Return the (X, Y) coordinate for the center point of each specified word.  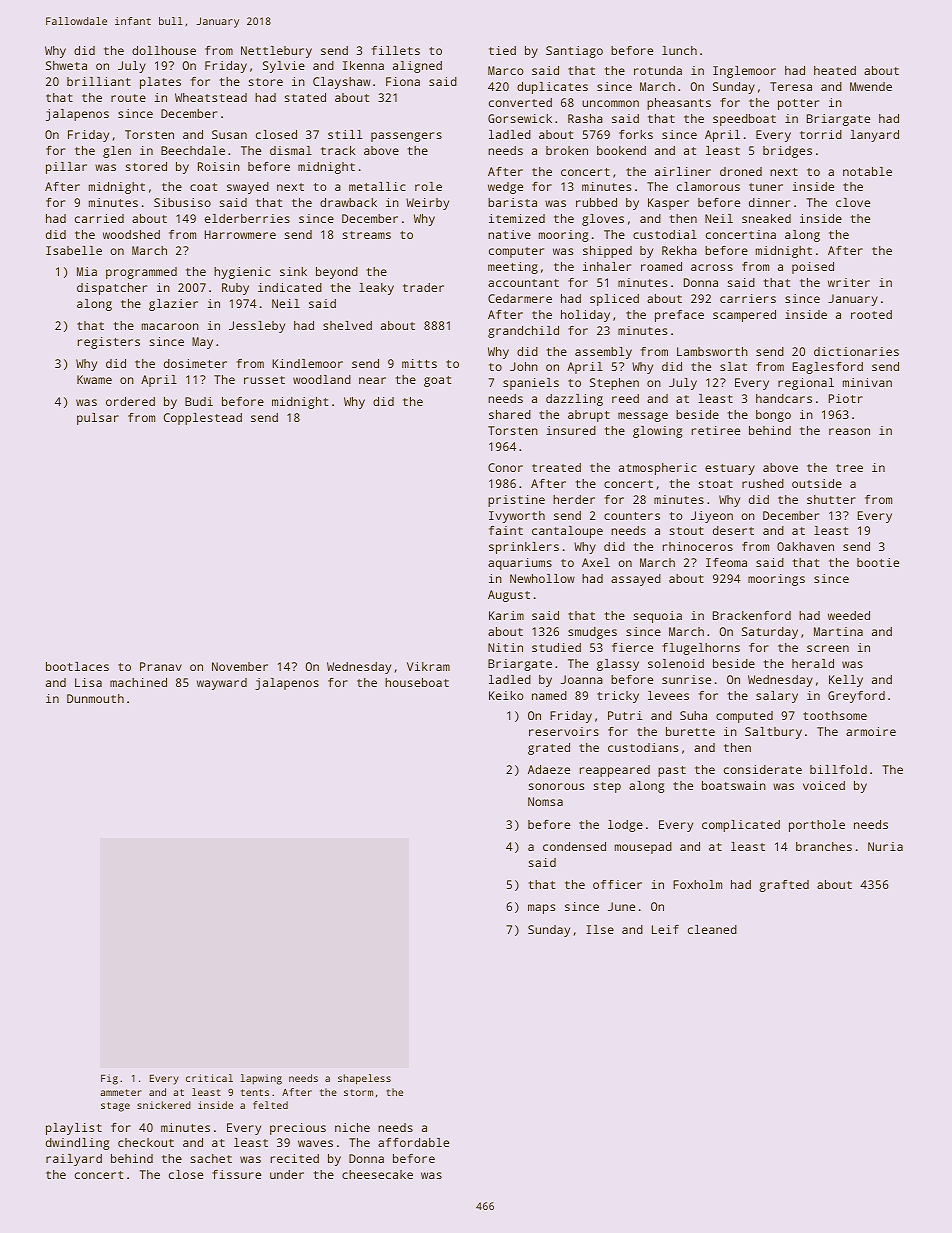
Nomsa (545, 801)
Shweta (66, 65)
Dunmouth (95, 698)
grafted (784, 886)
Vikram (428, 666)
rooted (871, 314)
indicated (290, 287)
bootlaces (77, 666)
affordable (413, 1142)
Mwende (871, 86)
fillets (396, 50)
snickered (164, 1105)
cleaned (712, 929)
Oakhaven (805, 546)
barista (512, 202)
